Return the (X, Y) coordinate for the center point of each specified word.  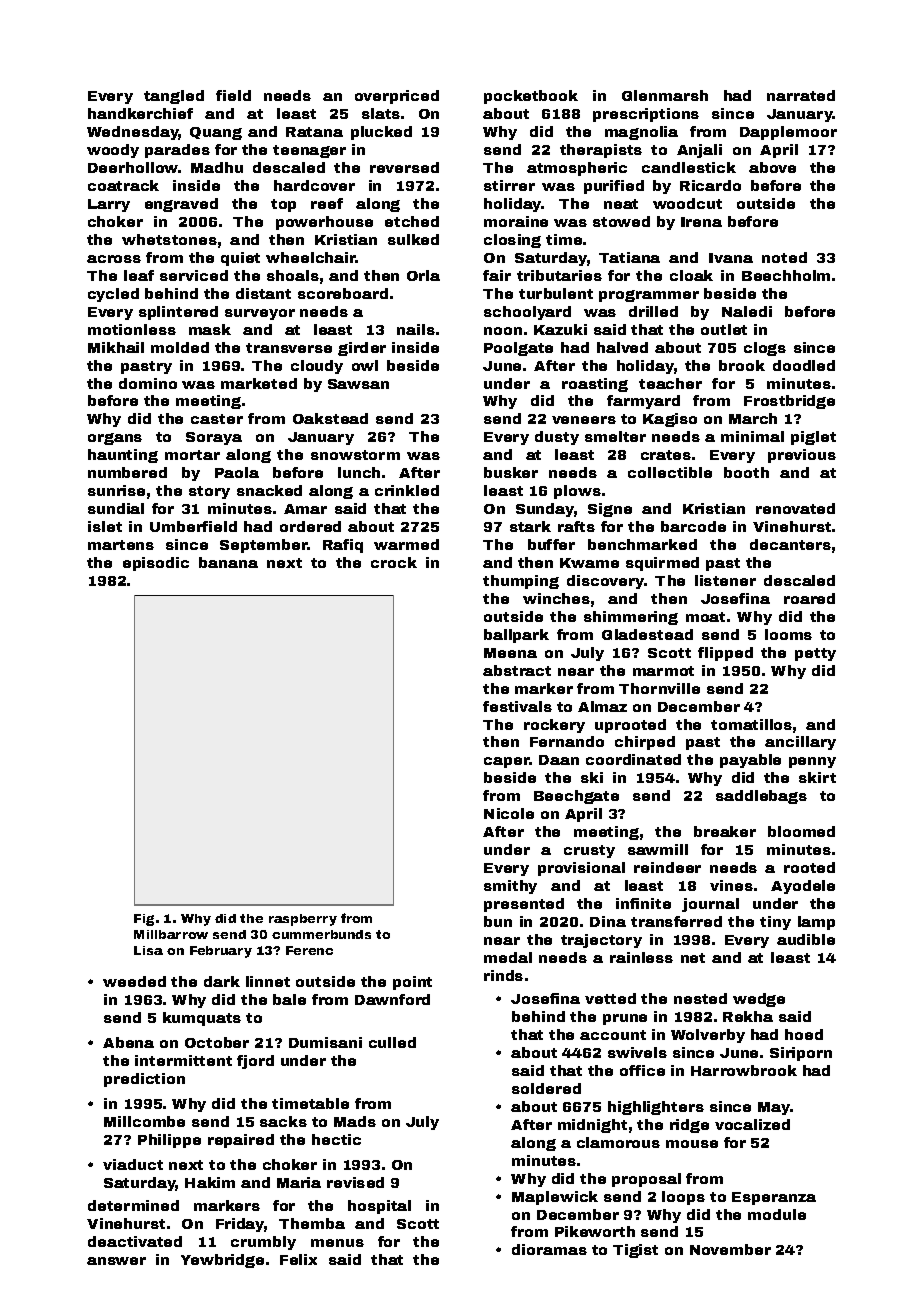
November (730, 1249)
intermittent (183, 1060)
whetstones (169, 239)
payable (750, 761)
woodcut (687, 203)
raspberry (303, 920)
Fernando (567, 741)
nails (416, 329)
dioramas (549, 1249)
